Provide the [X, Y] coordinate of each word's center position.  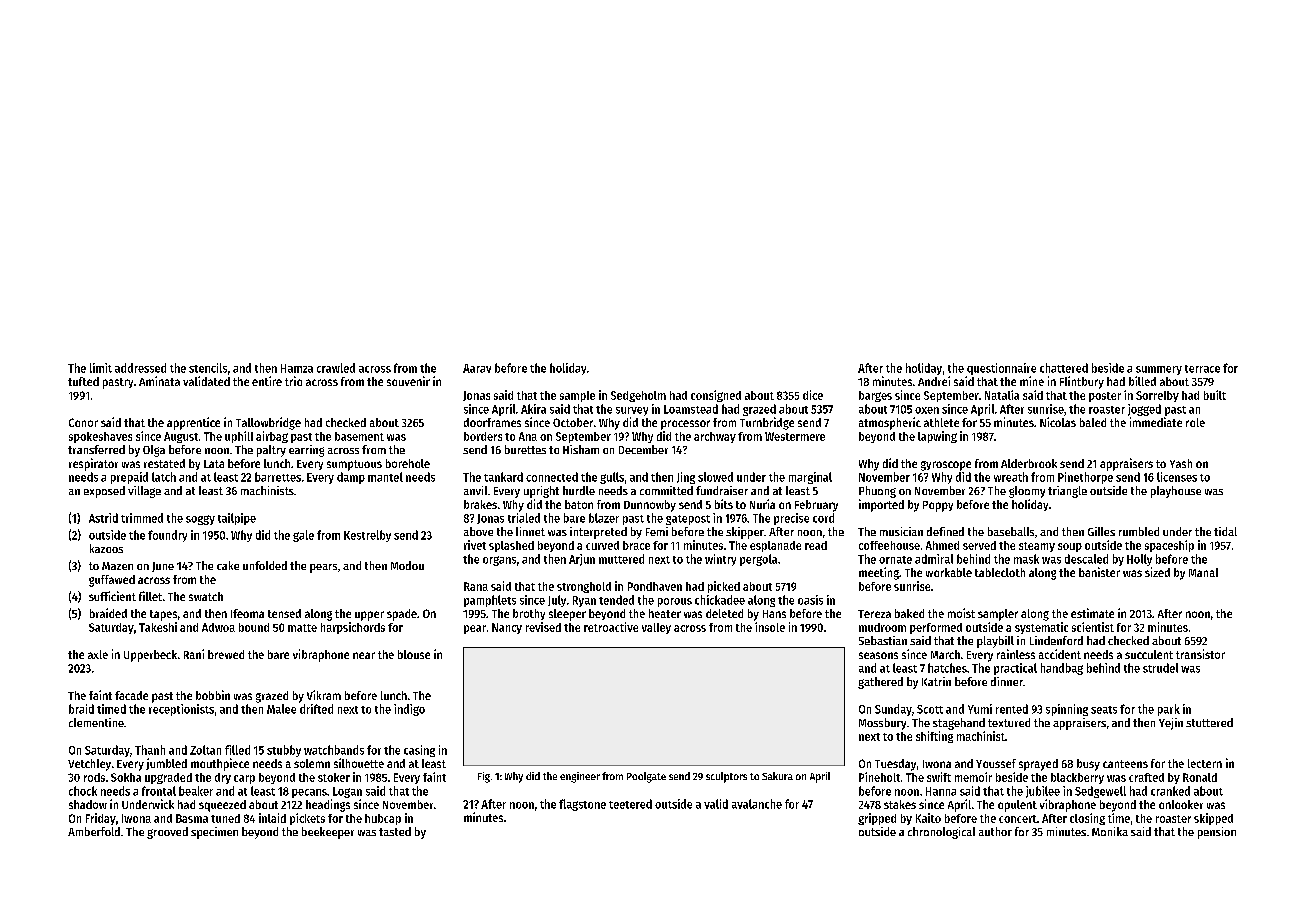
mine [1032, 381]
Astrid [103, 518]
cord [823, 518]
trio [293, 381]
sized [1157, 572]
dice [813, 395]
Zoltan [205, 750]
